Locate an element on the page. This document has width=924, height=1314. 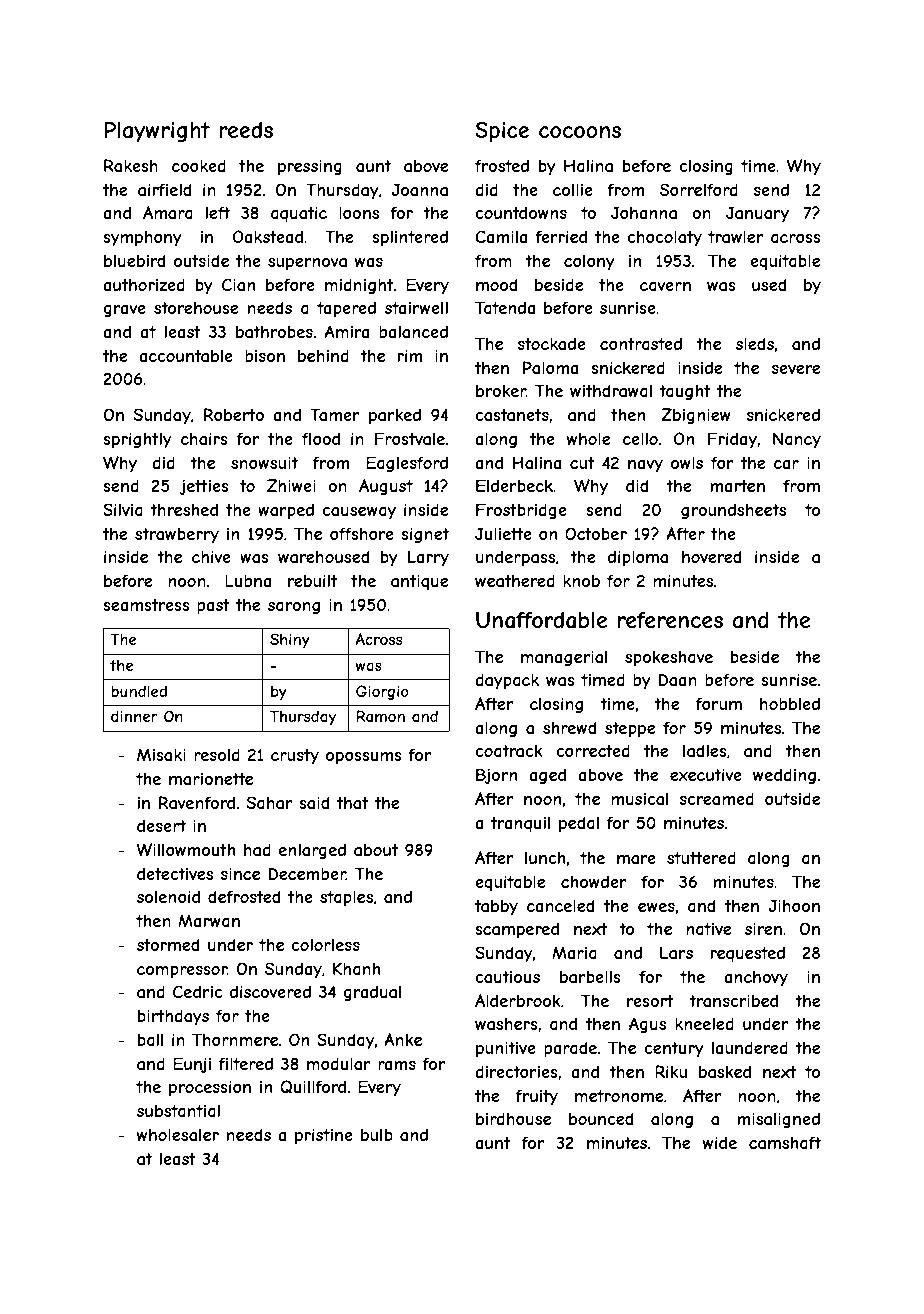
cautious is located at coordinates (507, 977).
